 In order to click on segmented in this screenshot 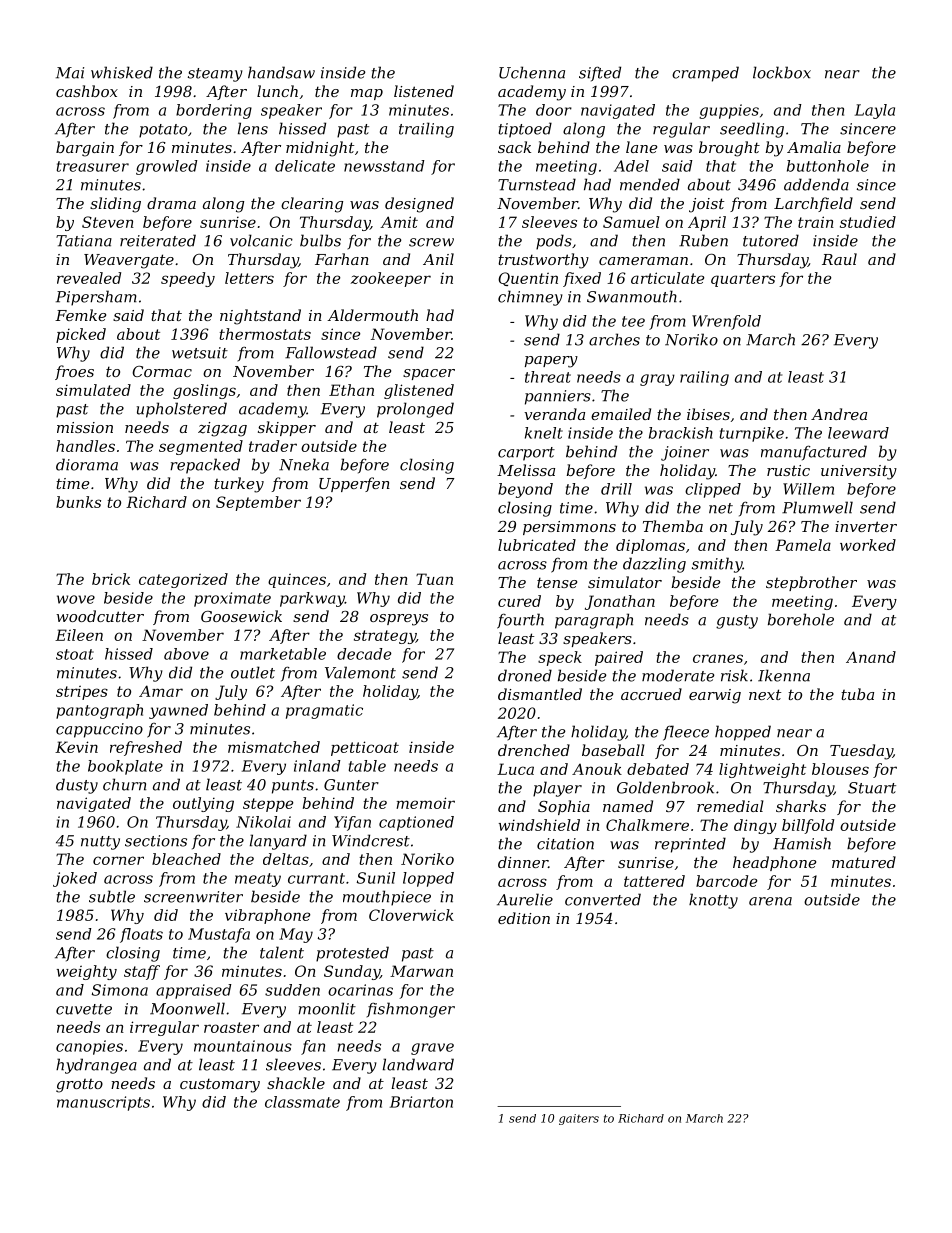, I will do `click(201, 447)`.
